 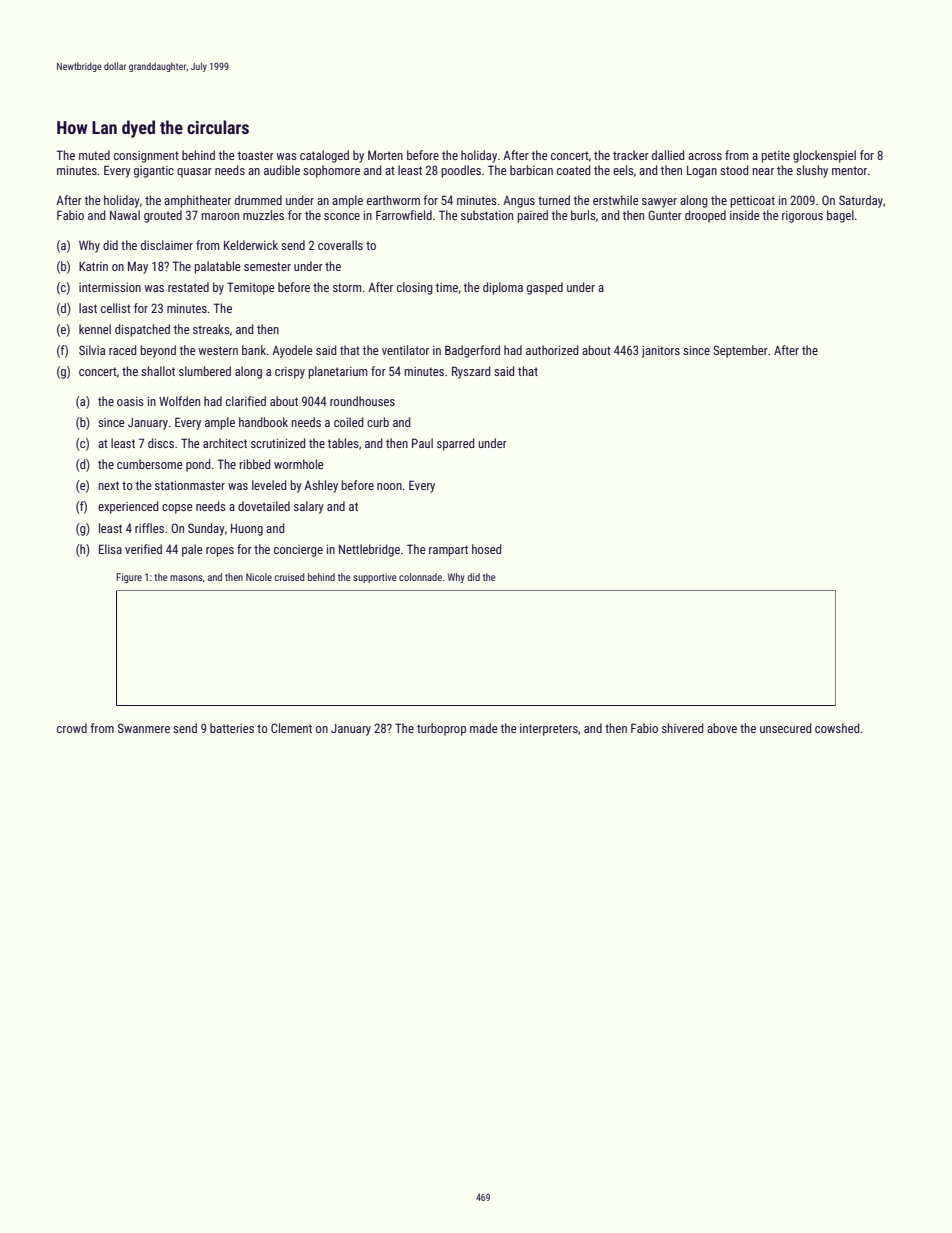 What do you see at coordinates (415, 288) in the image?
I see `closing` at bounding box center [415, 288].
